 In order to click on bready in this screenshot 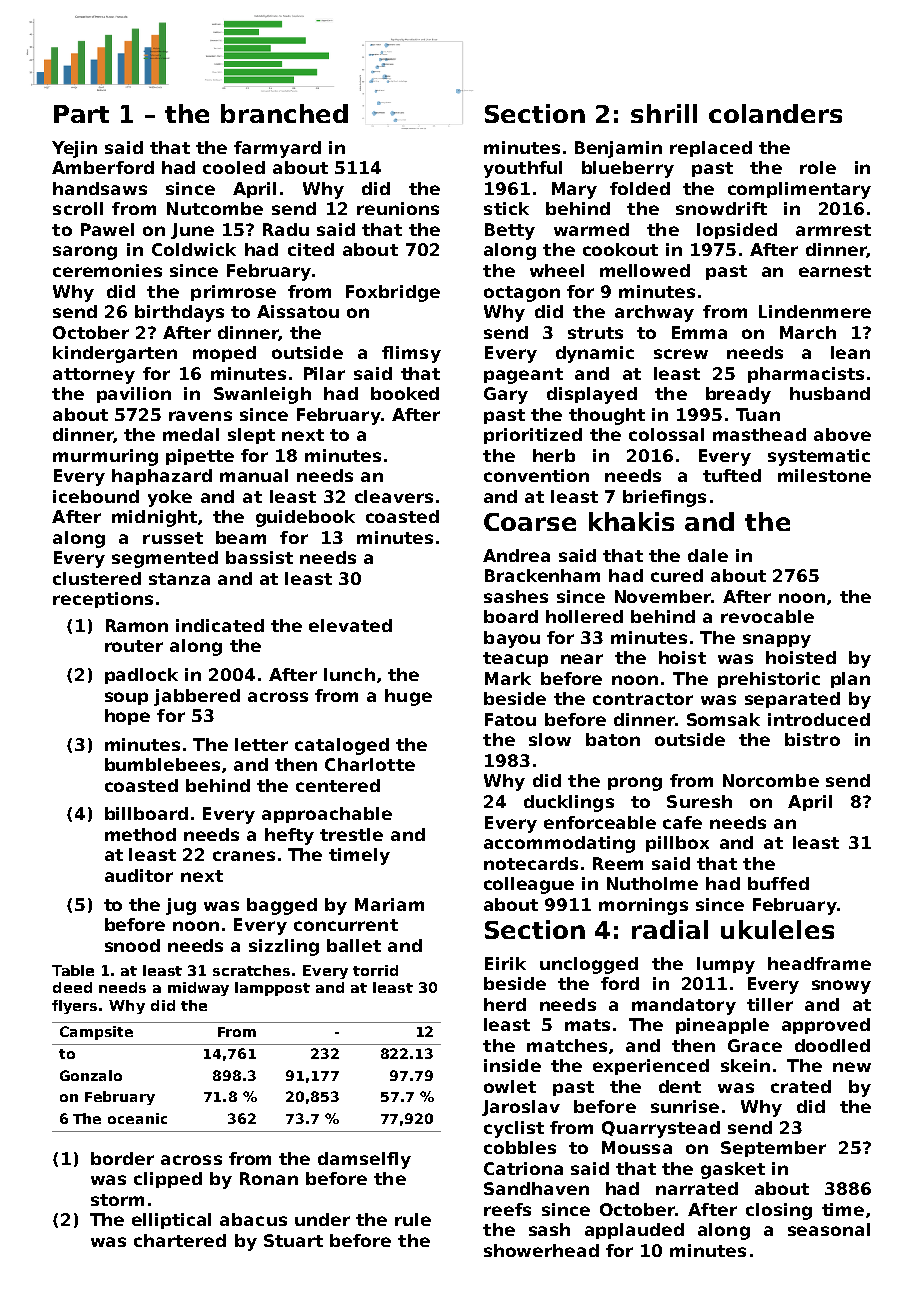, I will do `click(738, 395)`.
